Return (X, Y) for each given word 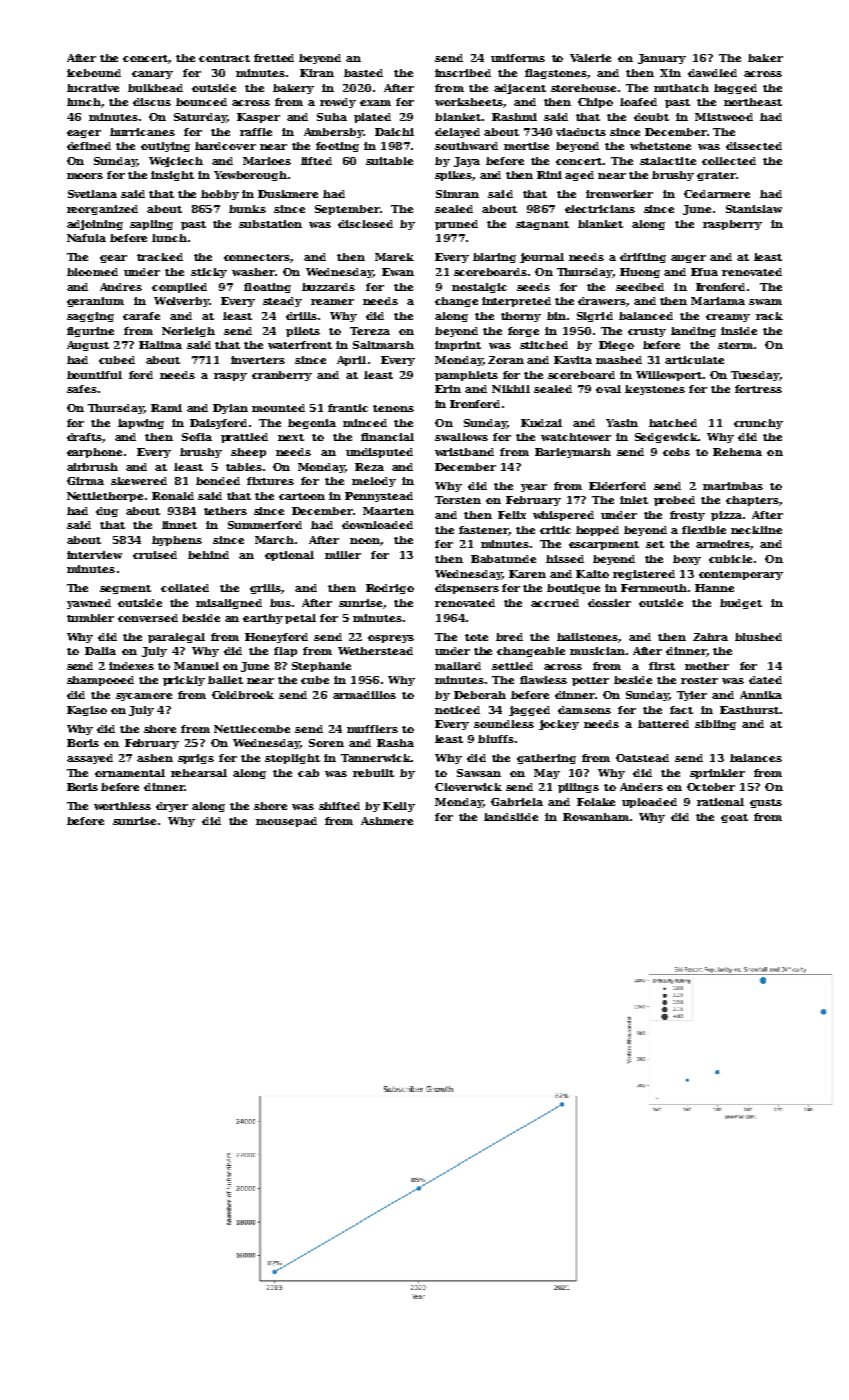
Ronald (173, 496)
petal (300, 619)
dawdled (712, 73)
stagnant (542, 225)
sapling (151, 225)
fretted (274, 58)
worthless (122, 806)
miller (343, 555)
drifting (643, 258)
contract (224, 58)
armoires (723, 544)
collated (185, 588)
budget (741, 604)
